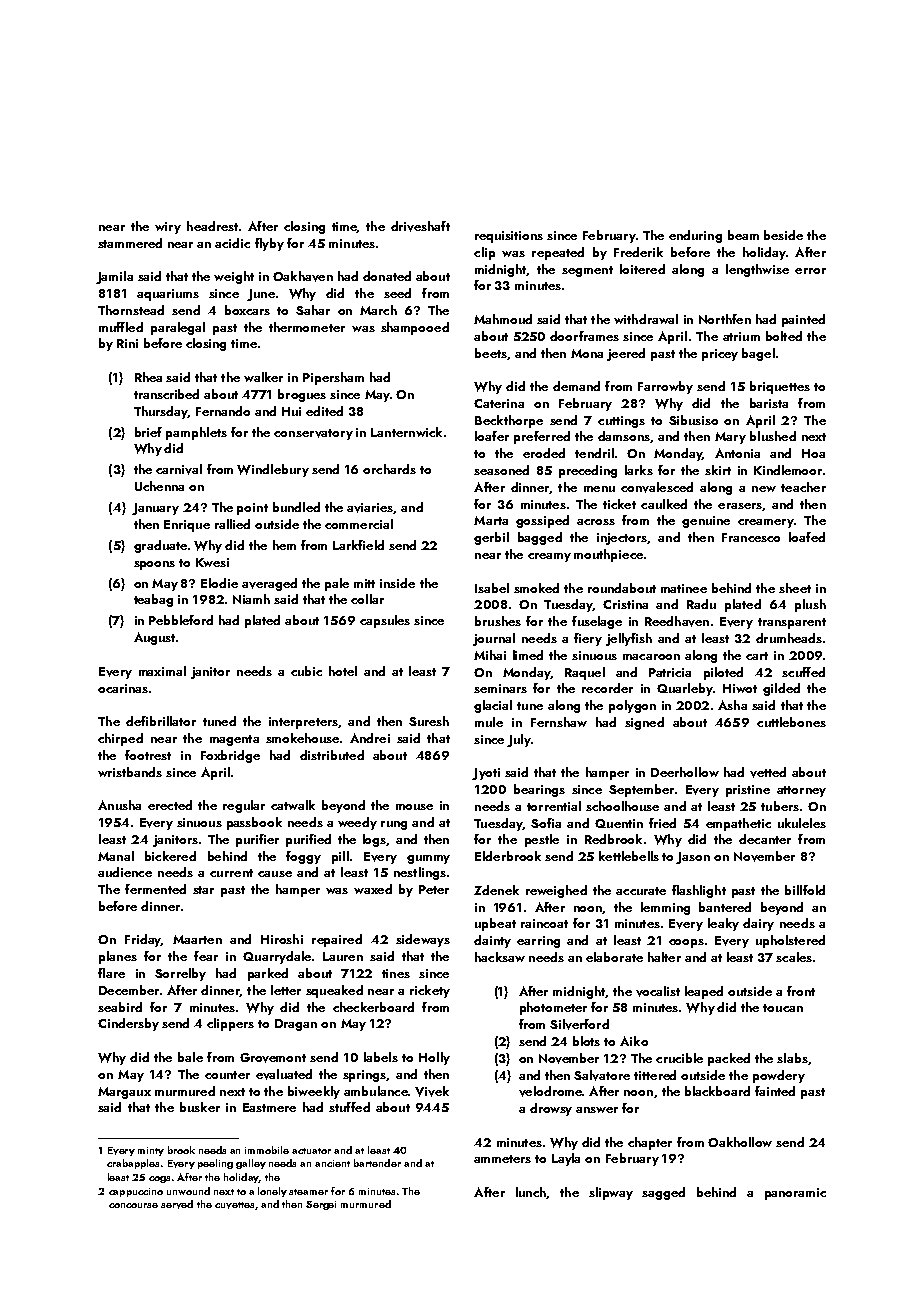 The image size is (924, 1308). I want to click on sagged, so click(663, 1193).
